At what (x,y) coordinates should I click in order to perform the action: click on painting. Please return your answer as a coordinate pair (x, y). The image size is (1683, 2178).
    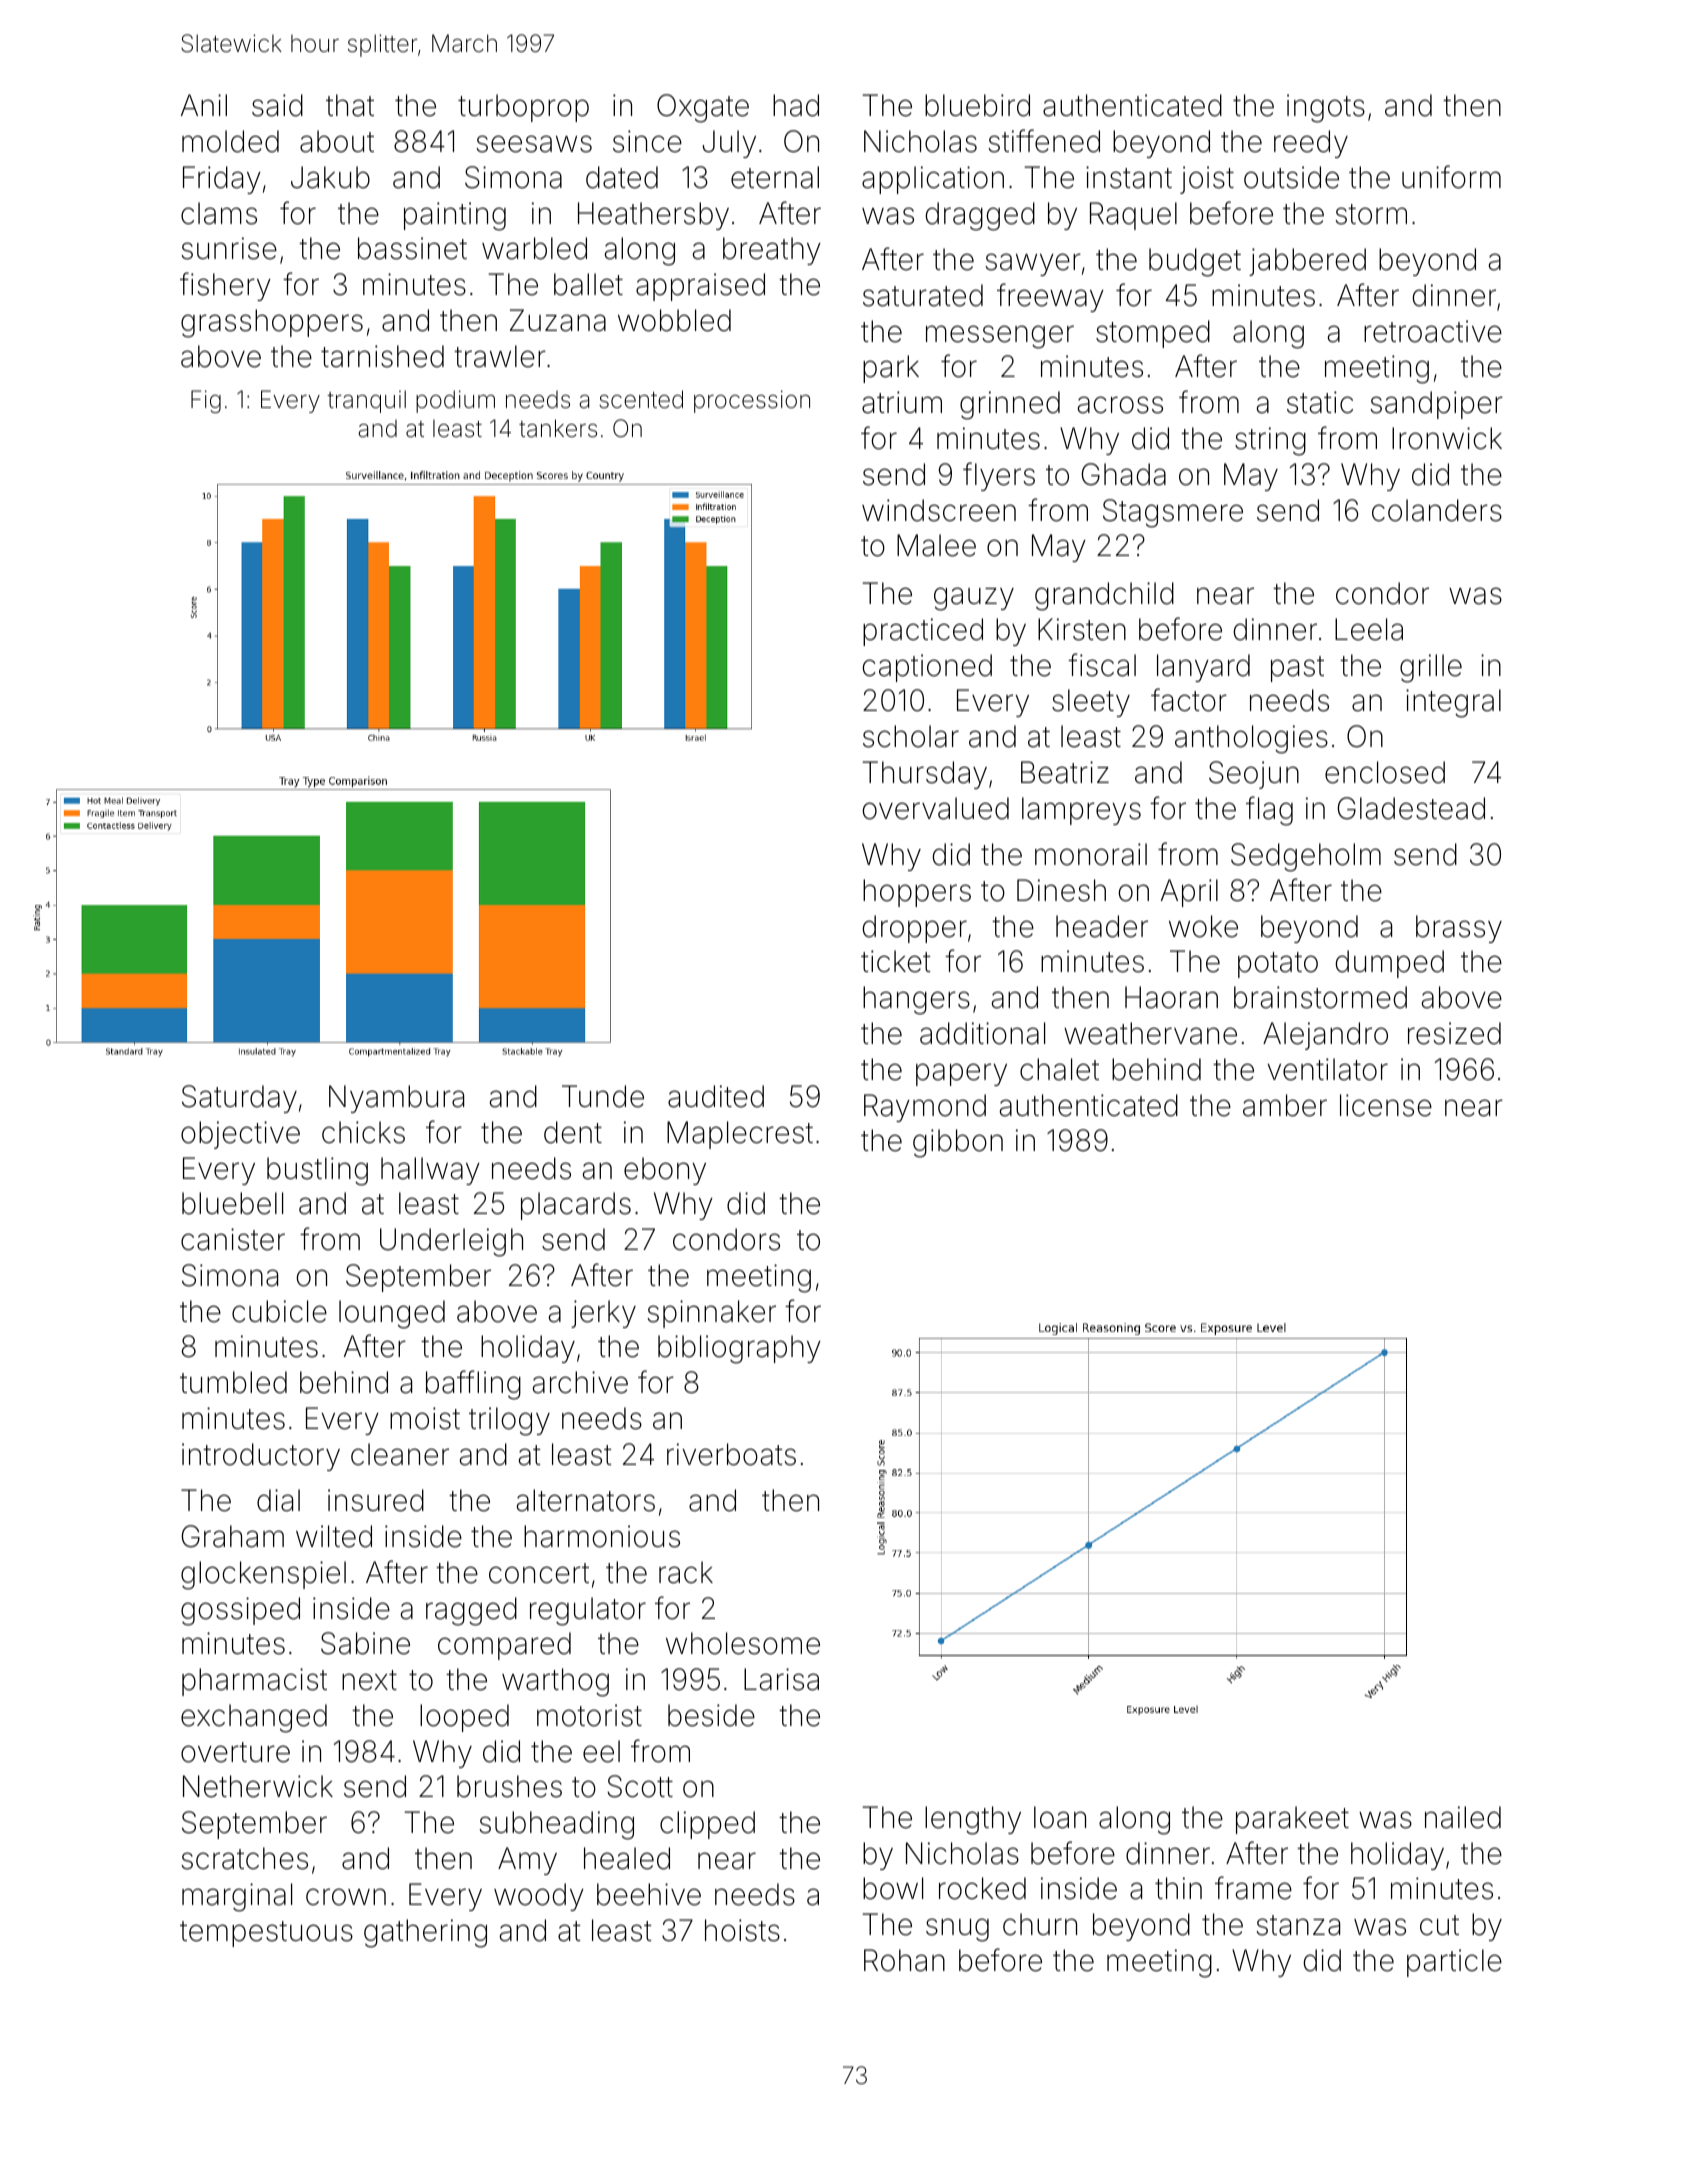
    Looking at the image, I should click on (455, 216).
